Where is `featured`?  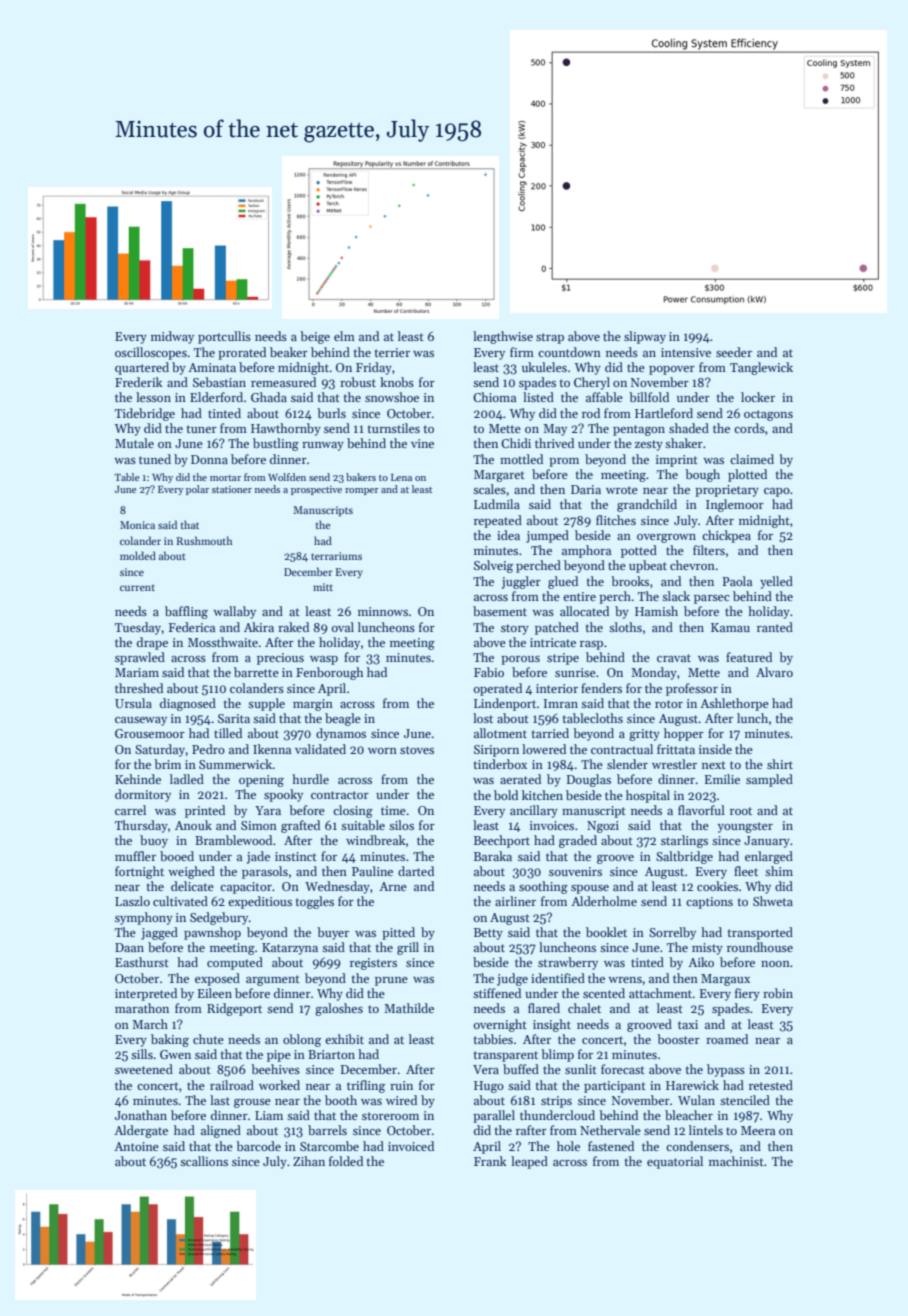 featured is located at coordinates (749, 657).
